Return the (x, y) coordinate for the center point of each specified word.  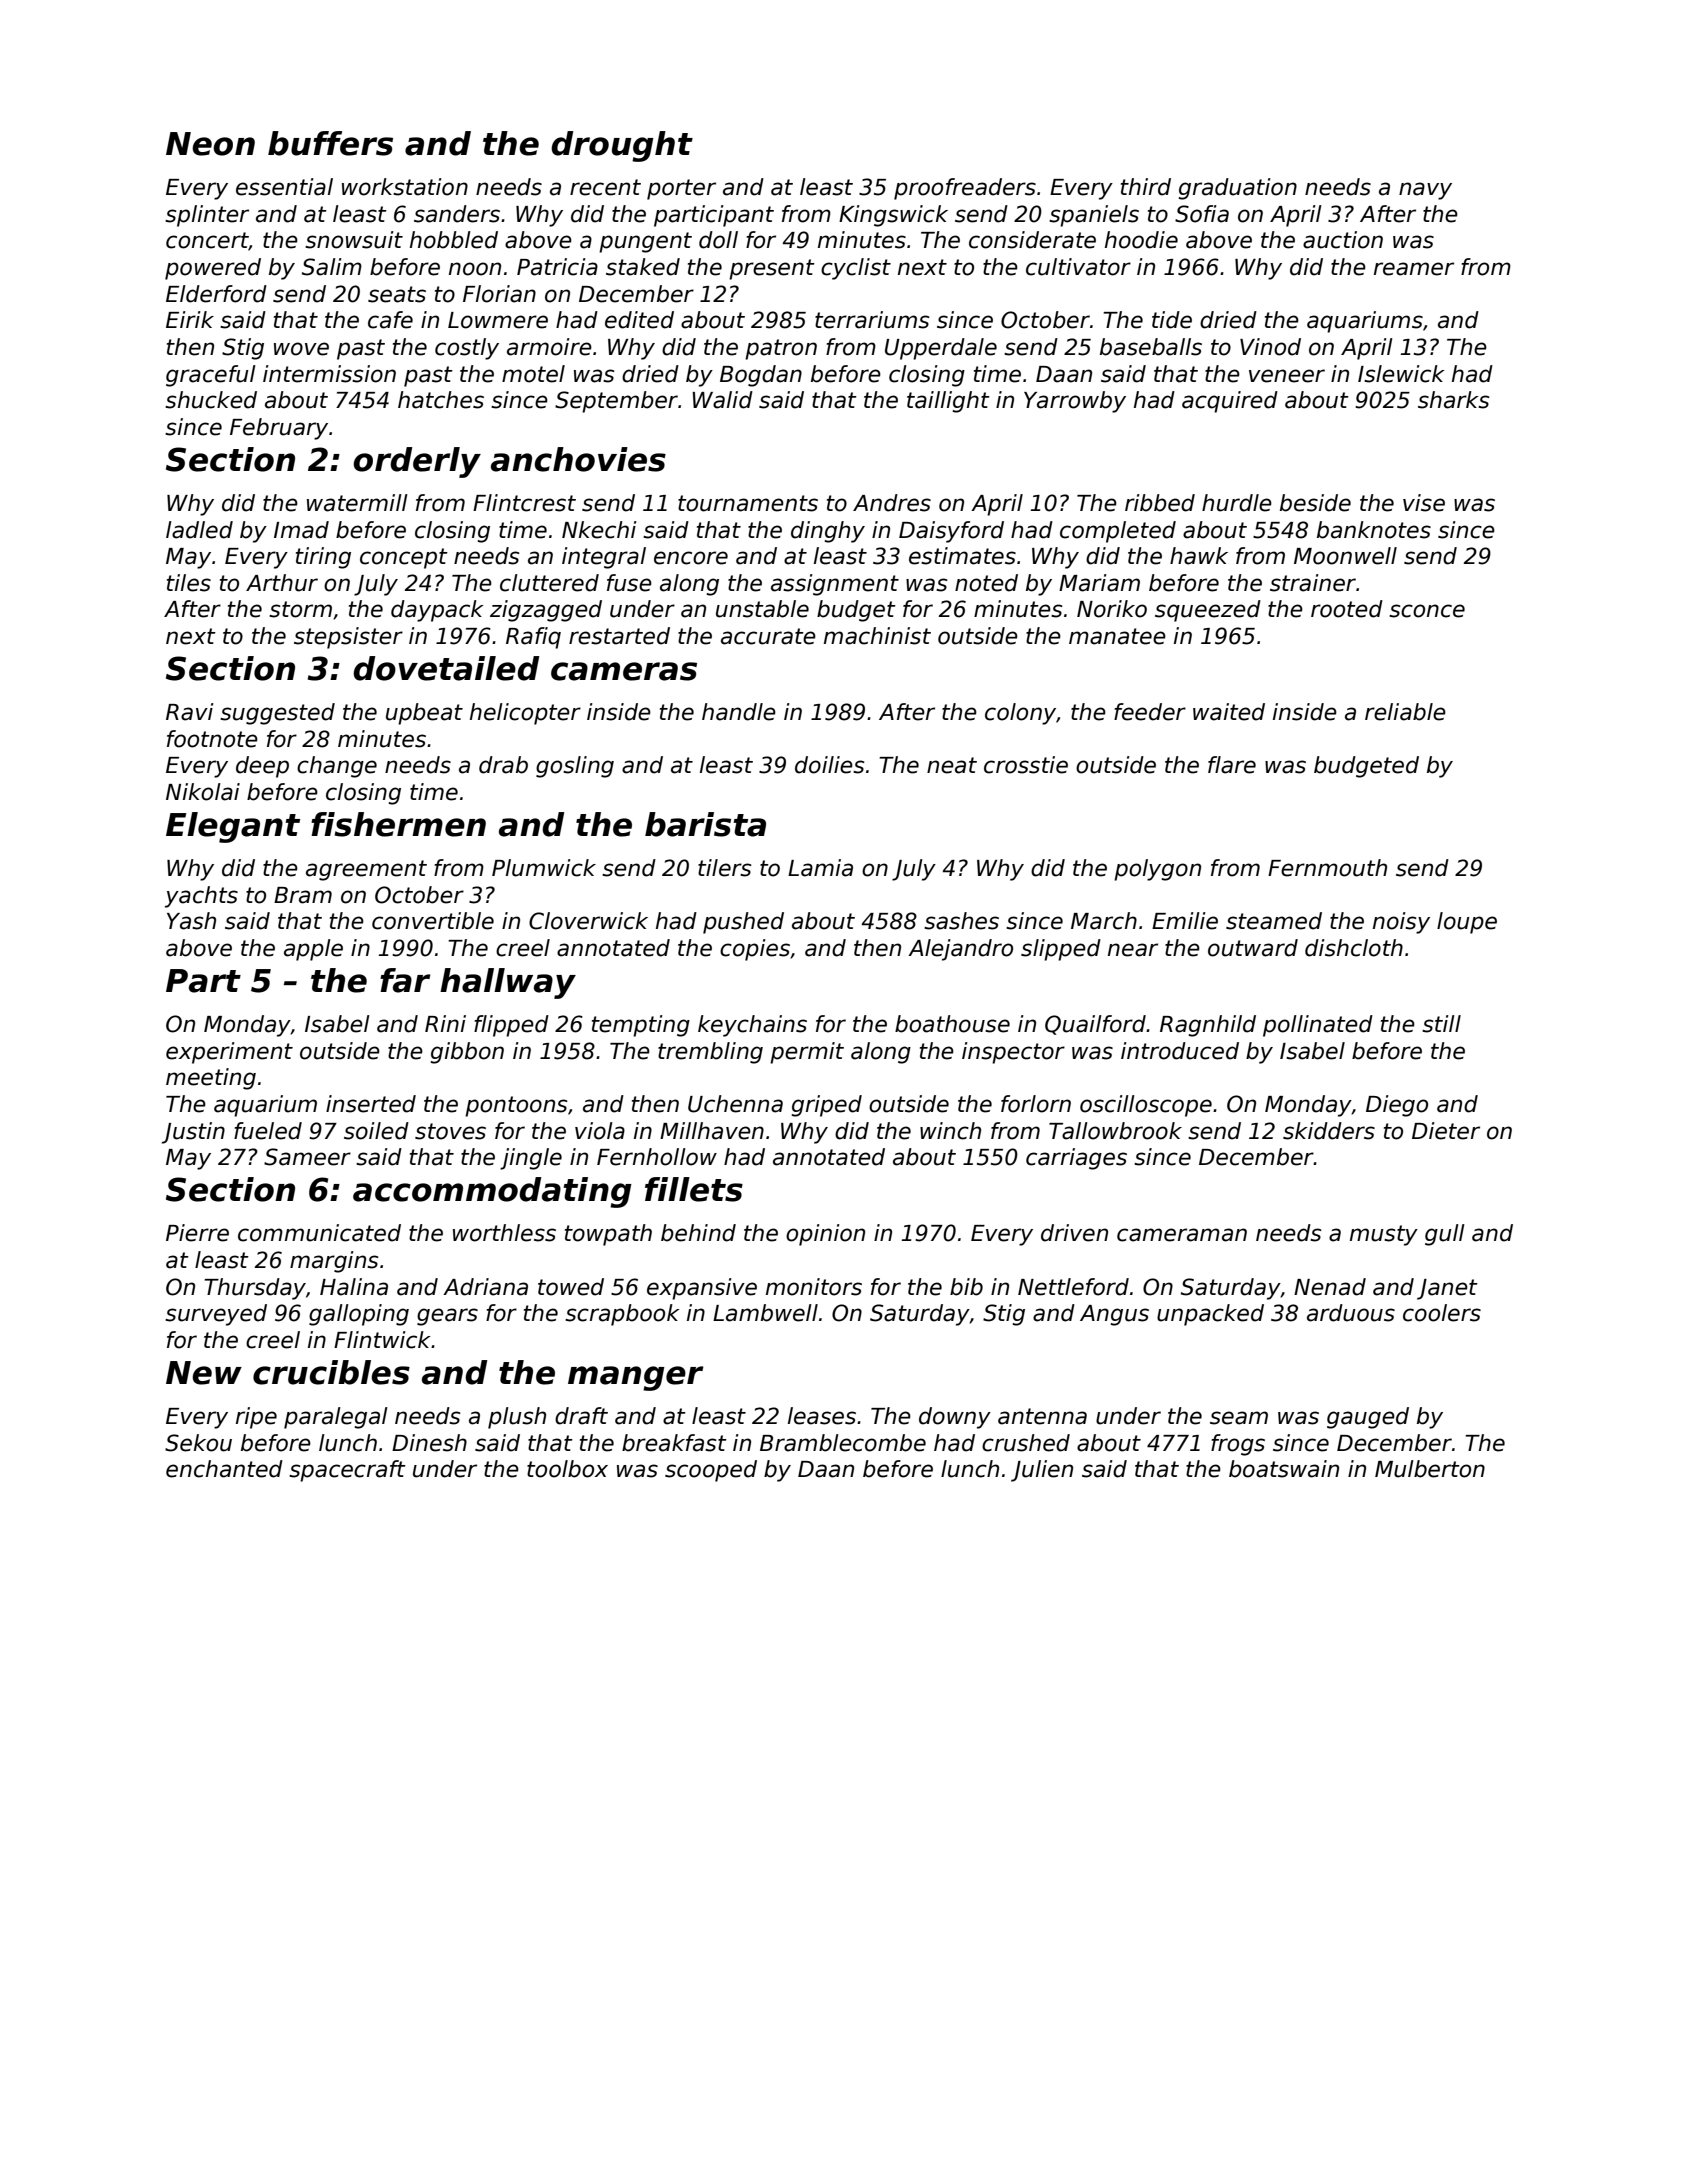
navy (1425, 191)
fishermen (398, 824)
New (204, 1373)
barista (705, 824)
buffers (330, 143)
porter (681, 189)
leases (822, 1416)
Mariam (1099, 583)
